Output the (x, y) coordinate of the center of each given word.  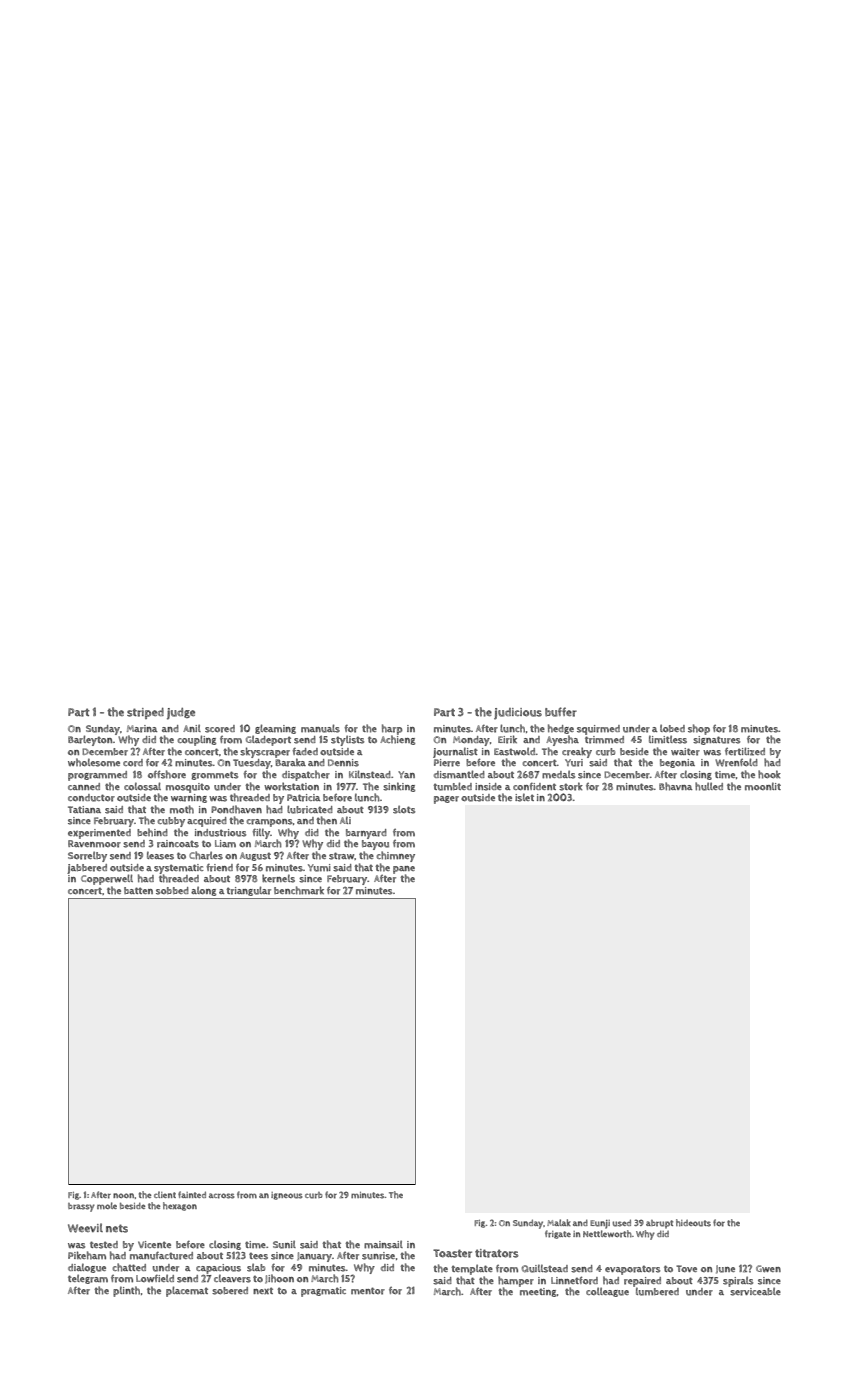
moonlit (763, 786)
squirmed (598, 730)
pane (404, 870)
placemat (187, 1291)
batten (138, 890)
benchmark (299, 890)
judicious (518, 714)
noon (123, 1195)
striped (145, 713)
